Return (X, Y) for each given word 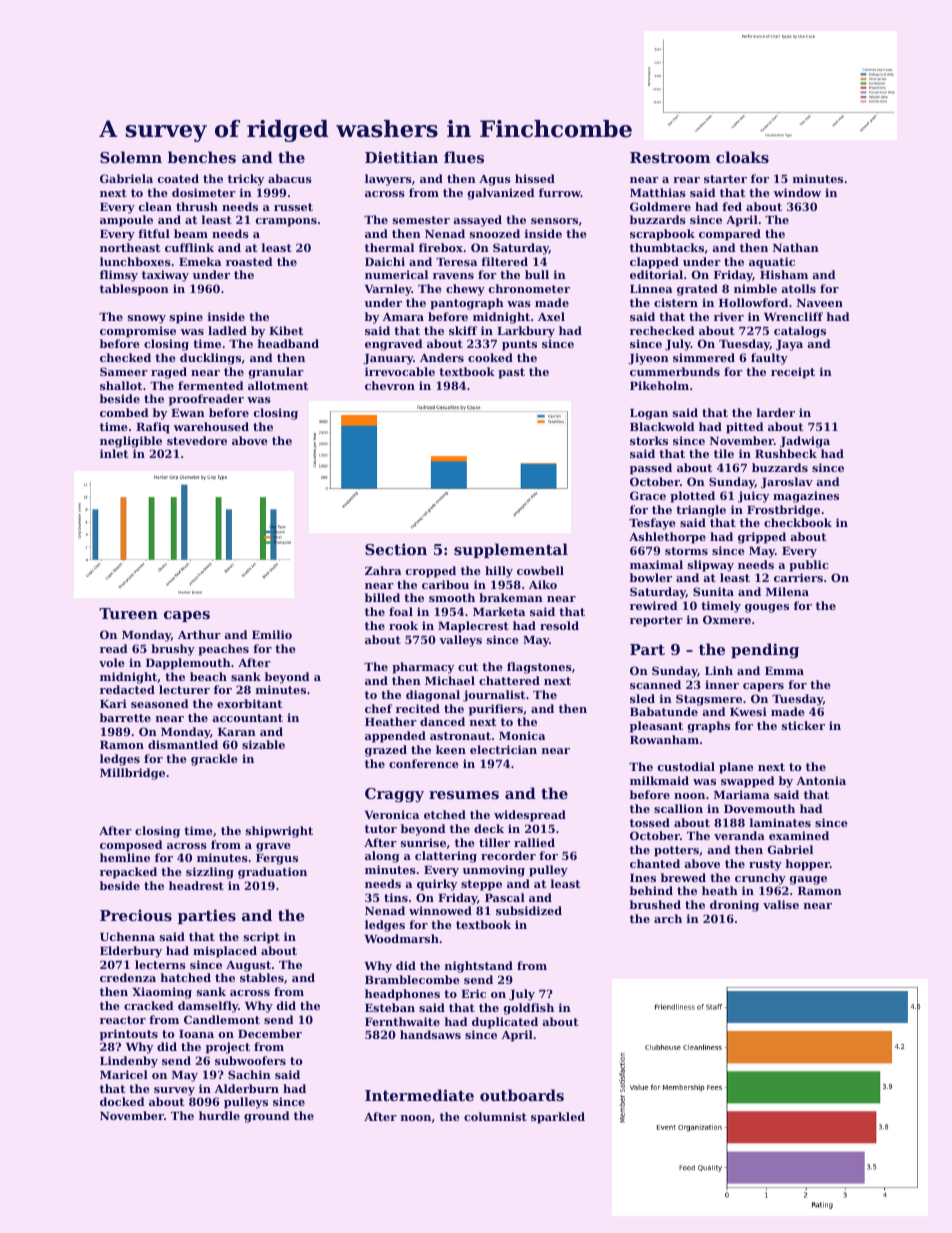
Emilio (272, 634)
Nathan (796, 247)
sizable (263, 744)
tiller (494, 842)
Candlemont (222, 1019)
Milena (787, 591)
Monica (522, 735)
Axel (551, 316)
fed (732, 206)
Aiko (543, 584)
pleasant (656, 727)
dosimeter (204, 192)
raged (169, 373)
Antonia (821, 780)
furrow (560, 192)
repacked (128, 873)
